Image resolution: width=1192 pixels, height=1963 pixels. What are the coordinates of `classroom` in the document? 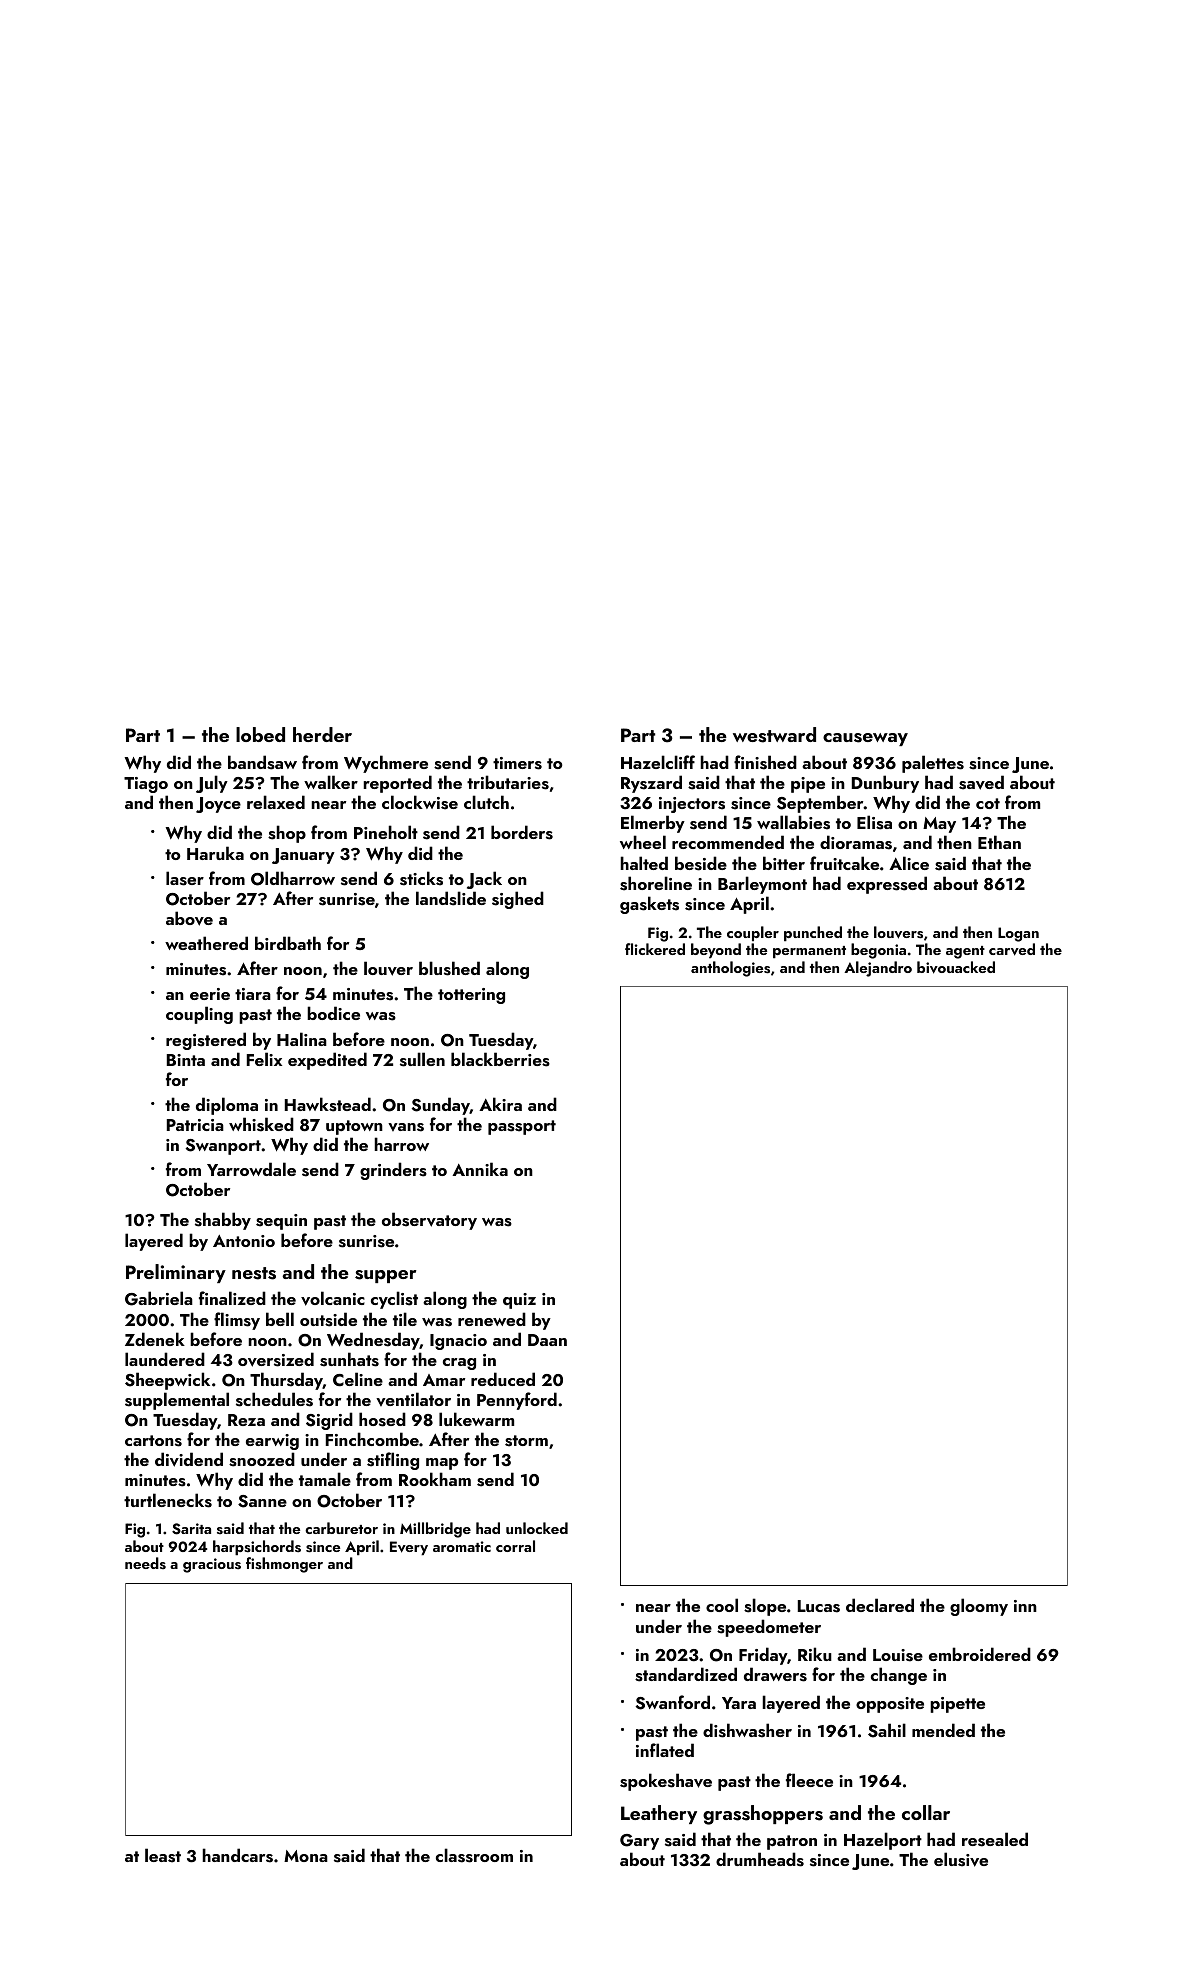 It's located at (474, 1855).
